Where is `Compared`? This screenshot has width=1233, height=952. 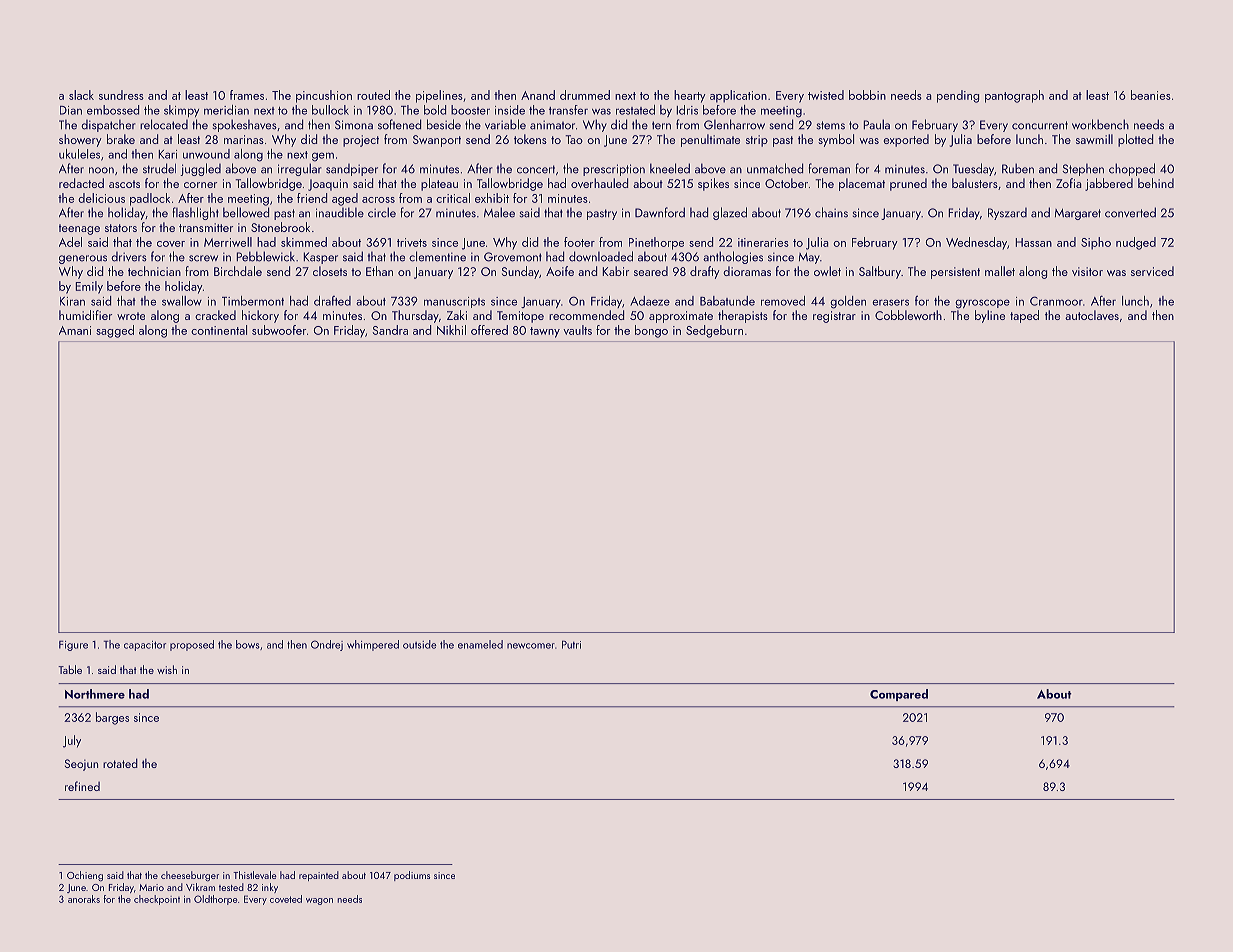 Compared is located at coordinates (899, 695).
